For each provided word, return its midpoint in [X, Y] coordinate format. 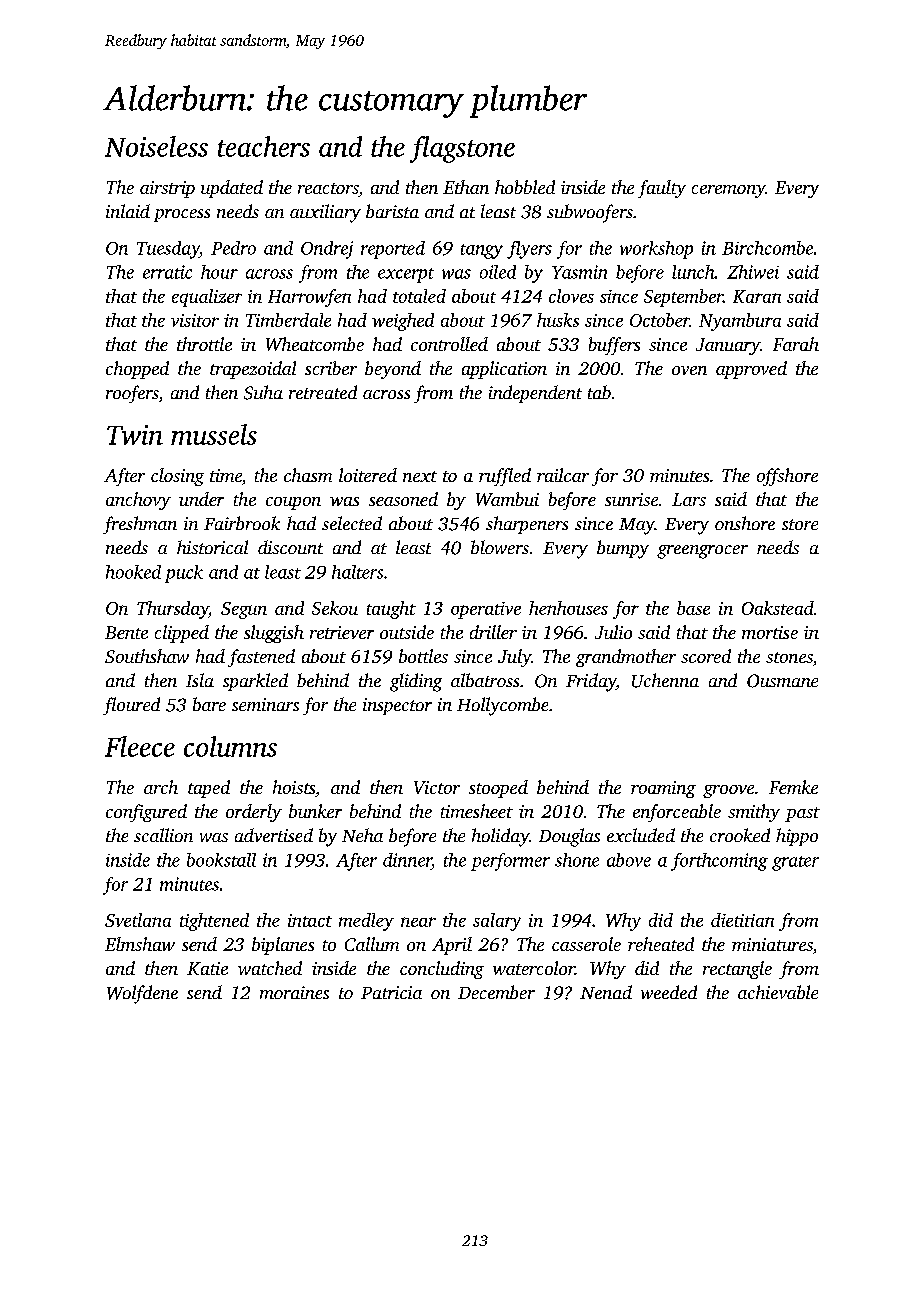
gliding [416, 682]
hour [219, 272]
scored [706, 656]
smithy [754, 813]
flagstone [462, 149]
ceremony [728, 191]
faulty [662, 189]
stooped [498, 789]
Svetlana [138, 920]
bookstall [221, 860]
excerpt [406, 275]
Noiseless [156, 146]
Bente [126, 632]
